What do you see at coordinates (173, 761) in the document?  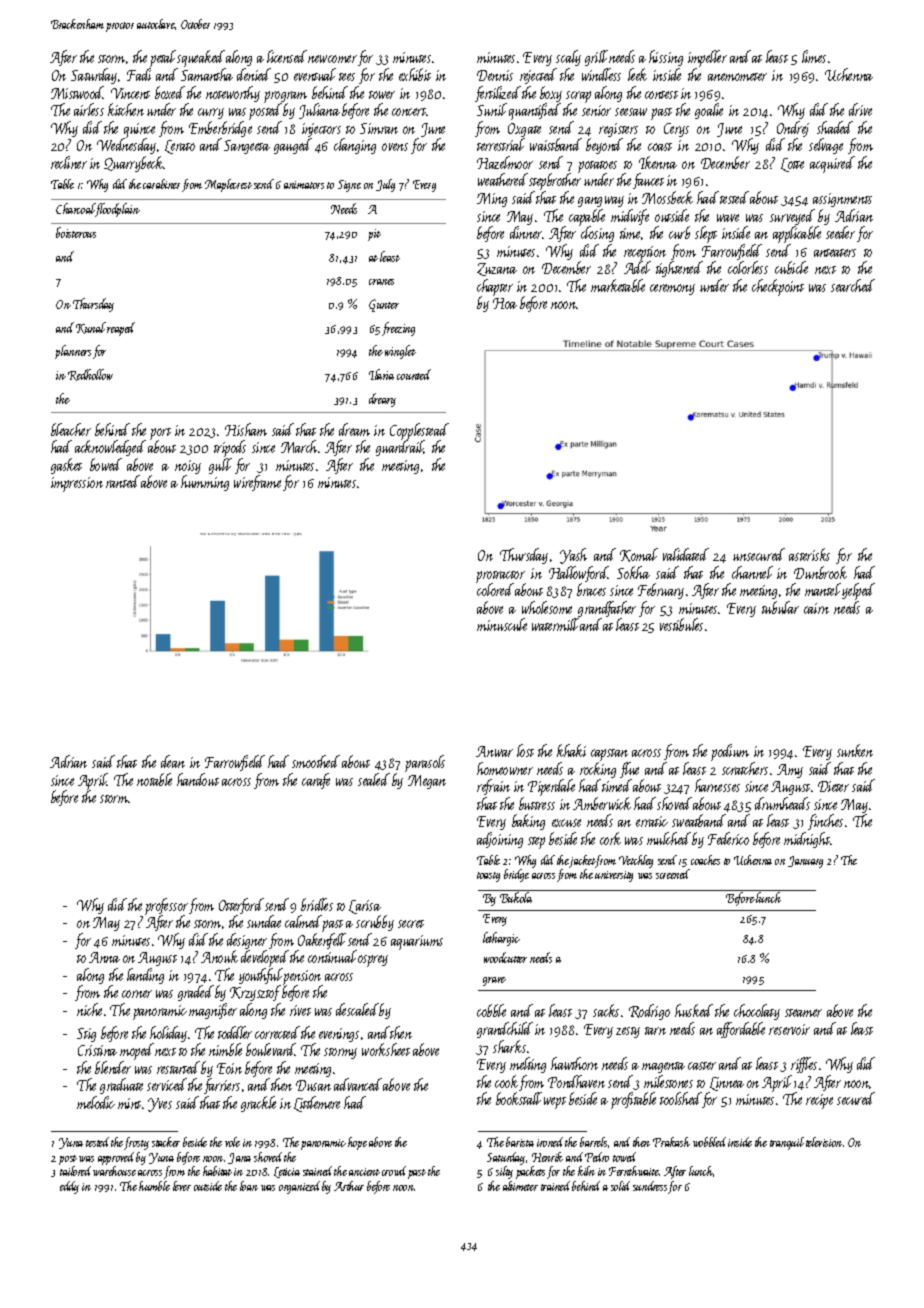 I see `dean` at bounding box center [173, 761].
